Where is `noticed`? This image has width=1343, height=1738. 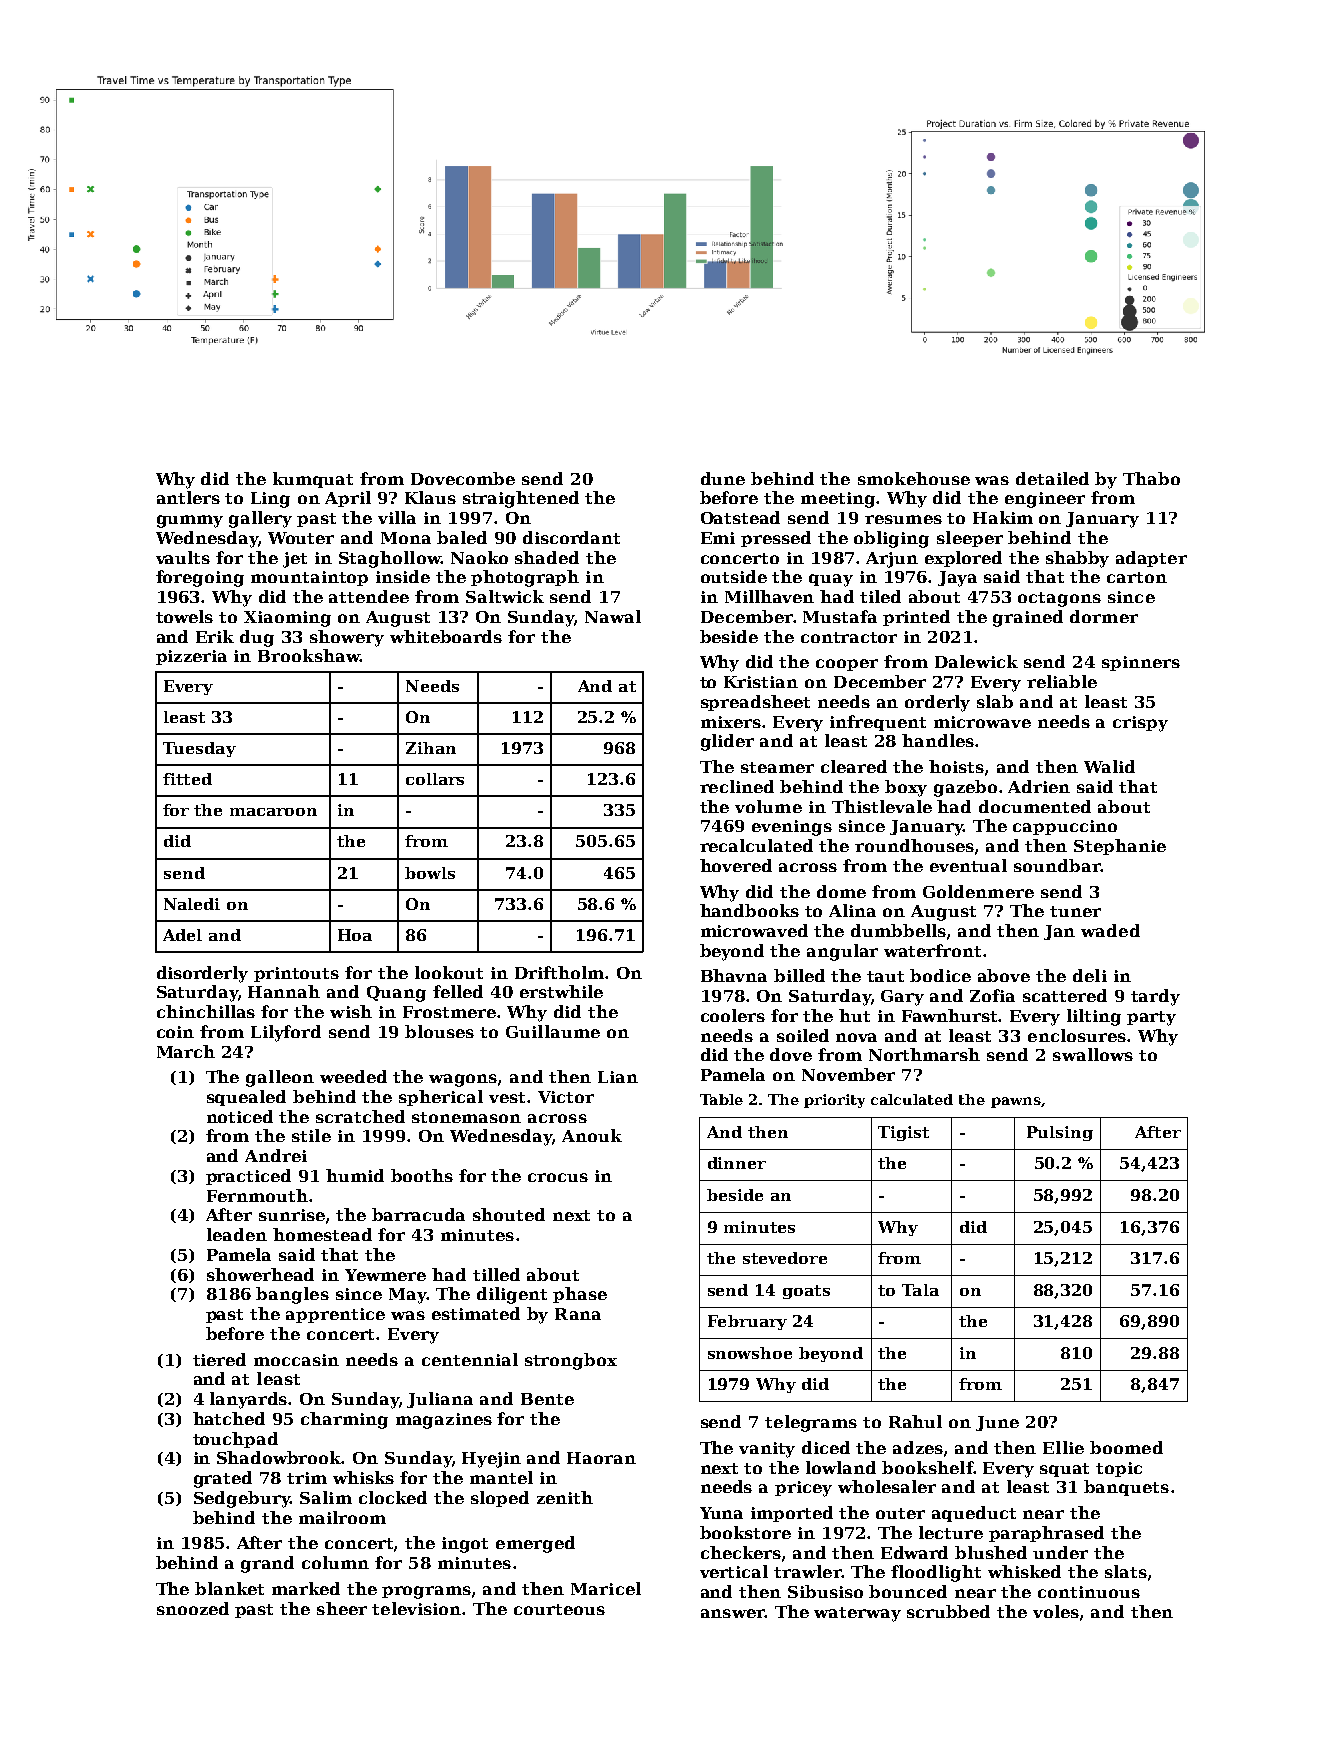
noticed is located at coordinates (240, 1116).
